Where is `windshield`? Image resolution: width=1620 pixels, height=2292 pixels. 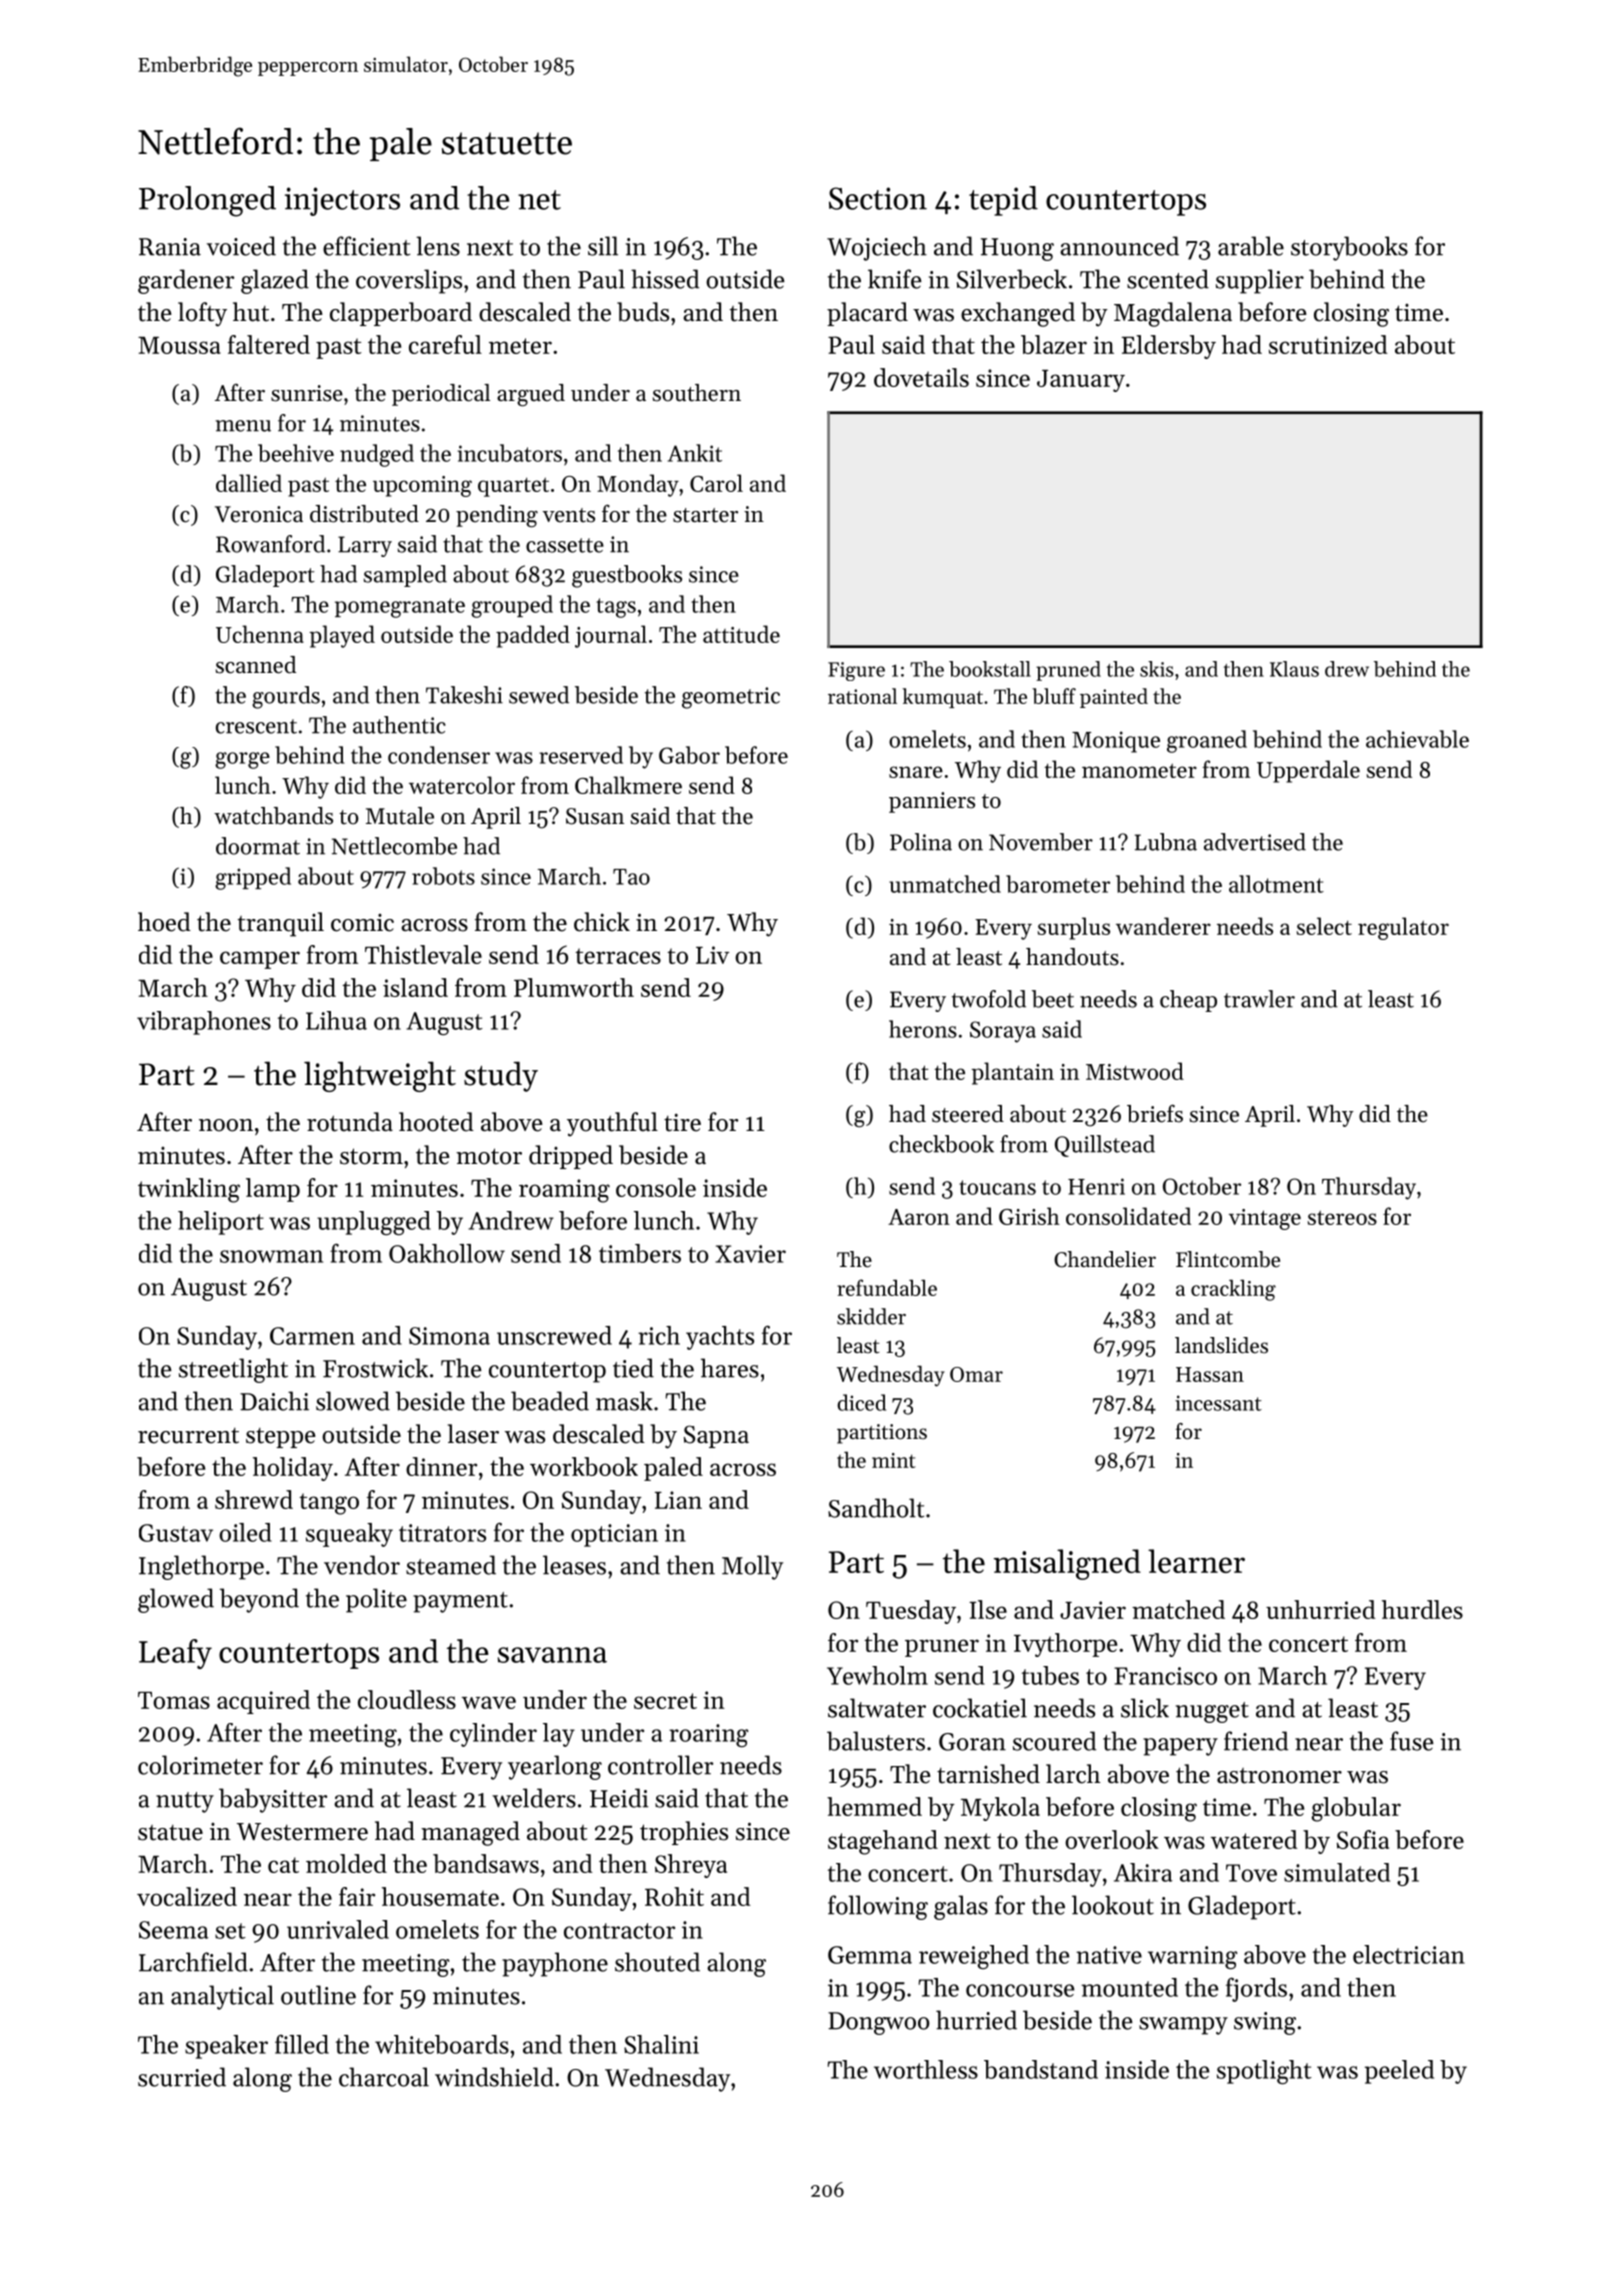 windshield is located at coordinates (494, 2077).
